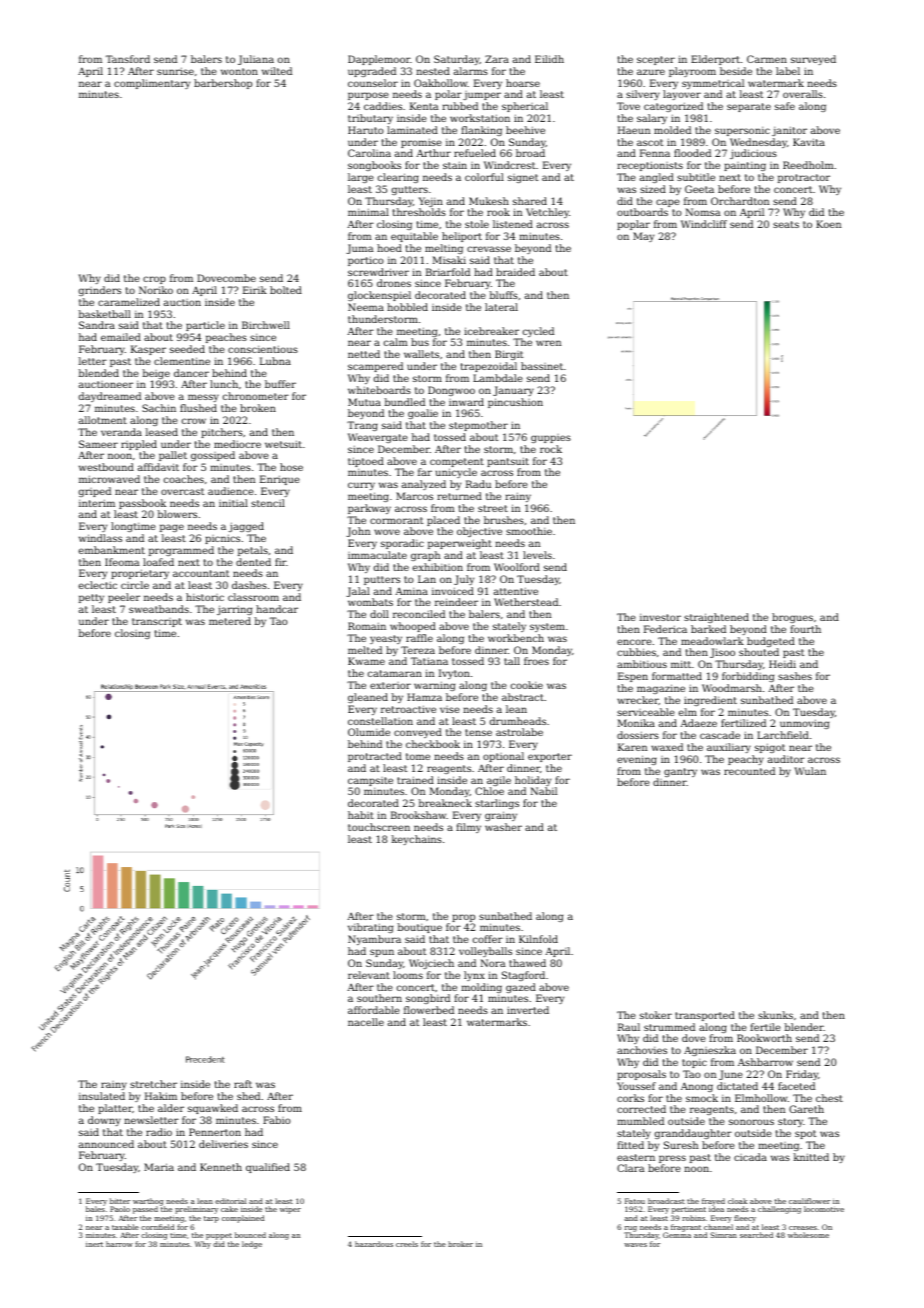 The height and width of the document is (1308, 924). I want to click on ledge, so click(252, 1245).
